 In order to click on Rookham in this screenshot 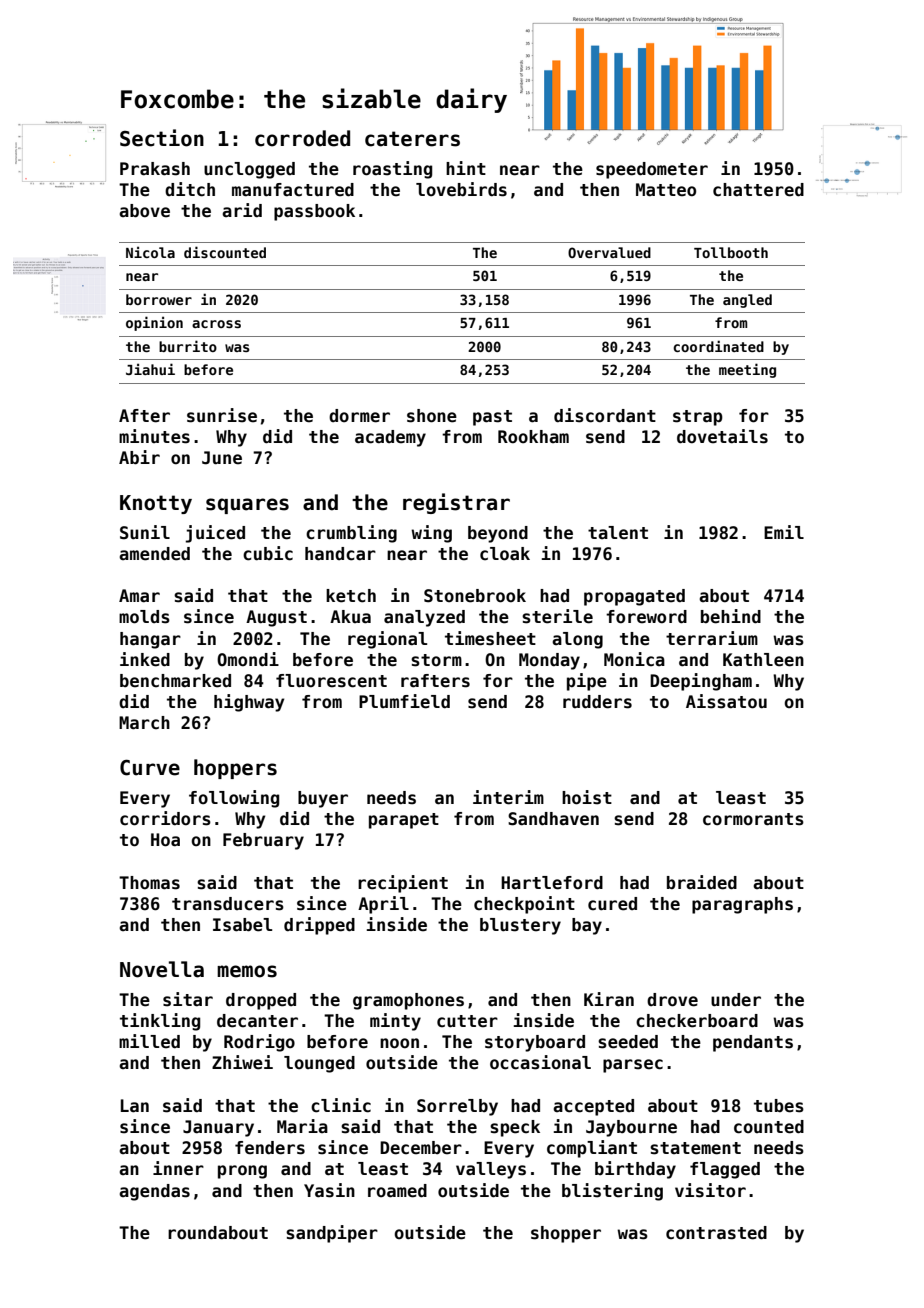, I will do `click(533, 437)`.
